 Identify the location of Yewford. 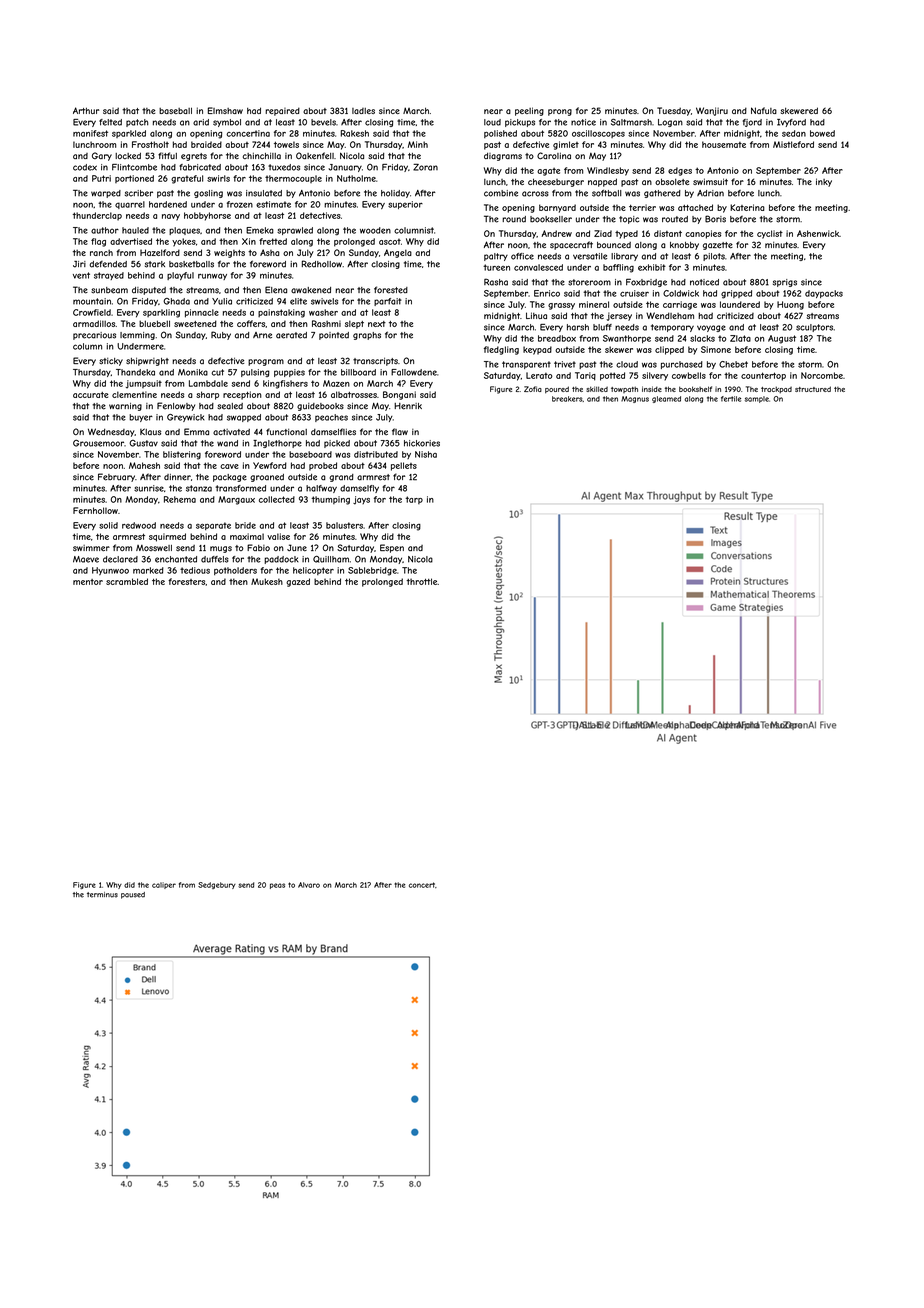
(270, 465).
